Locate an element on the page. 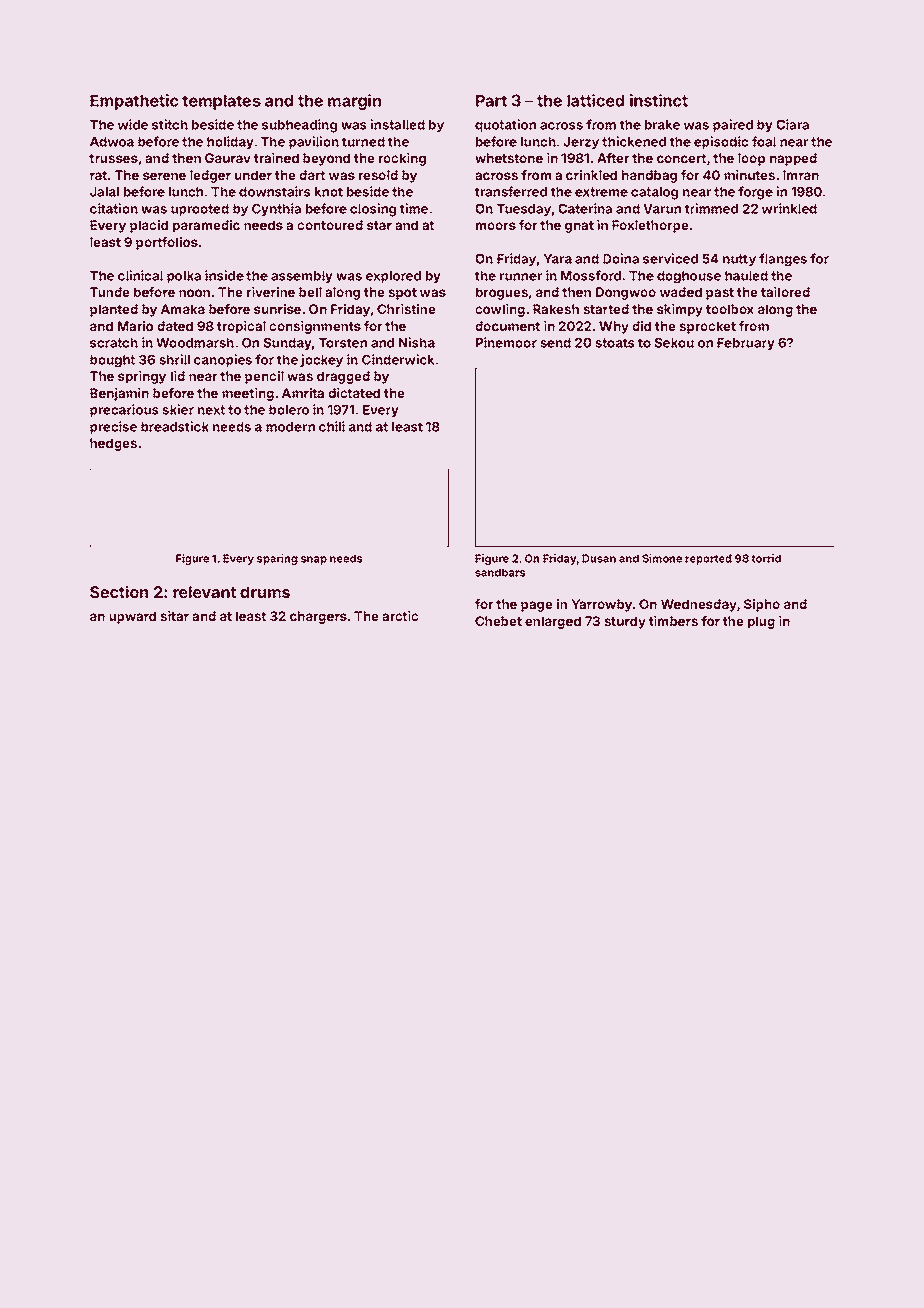 The height and width of the image is (1308, 924). Simone is located at coordinates (662, 558).
